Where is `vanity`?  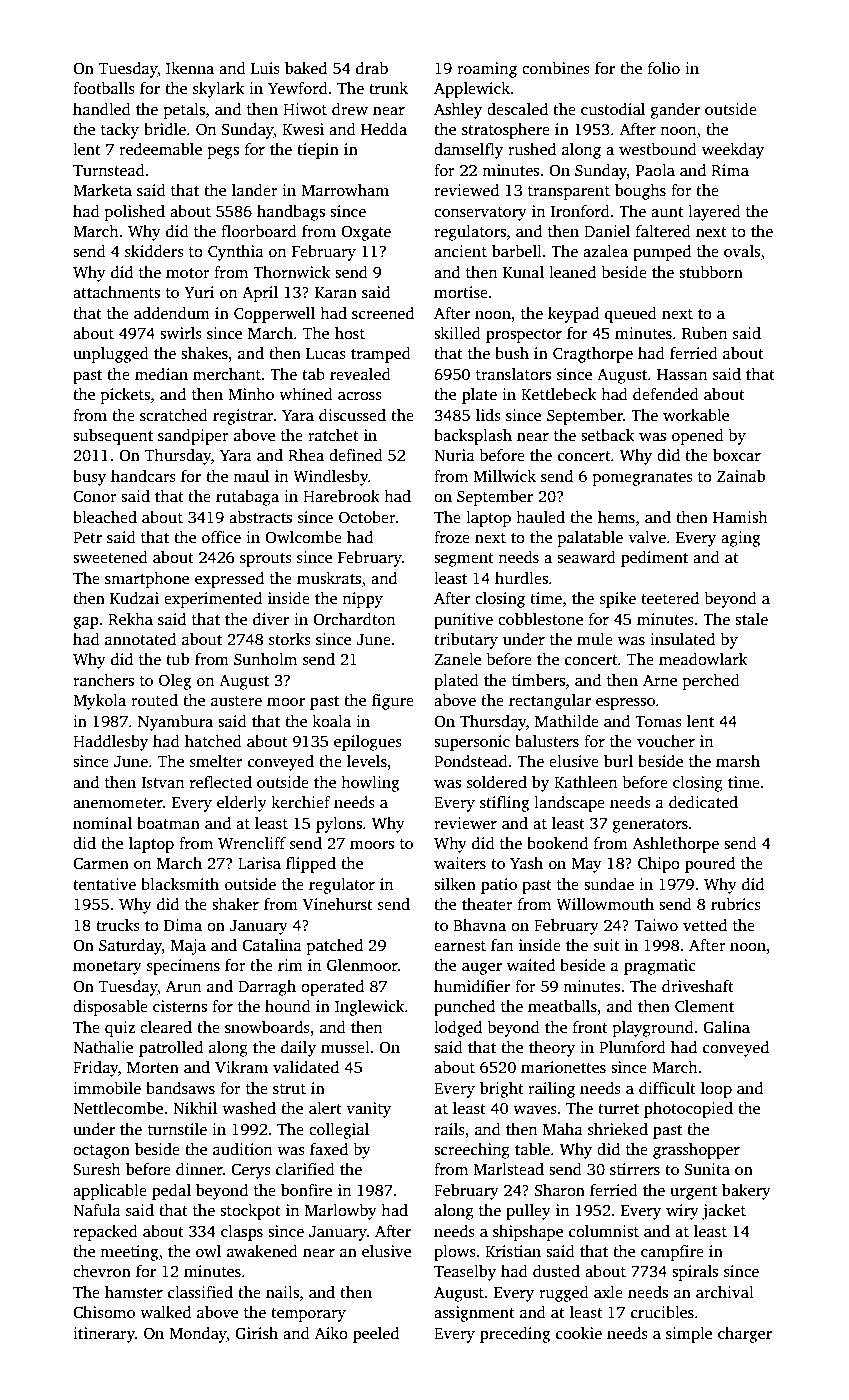 vanity is located at coordinates (368, 1110).
